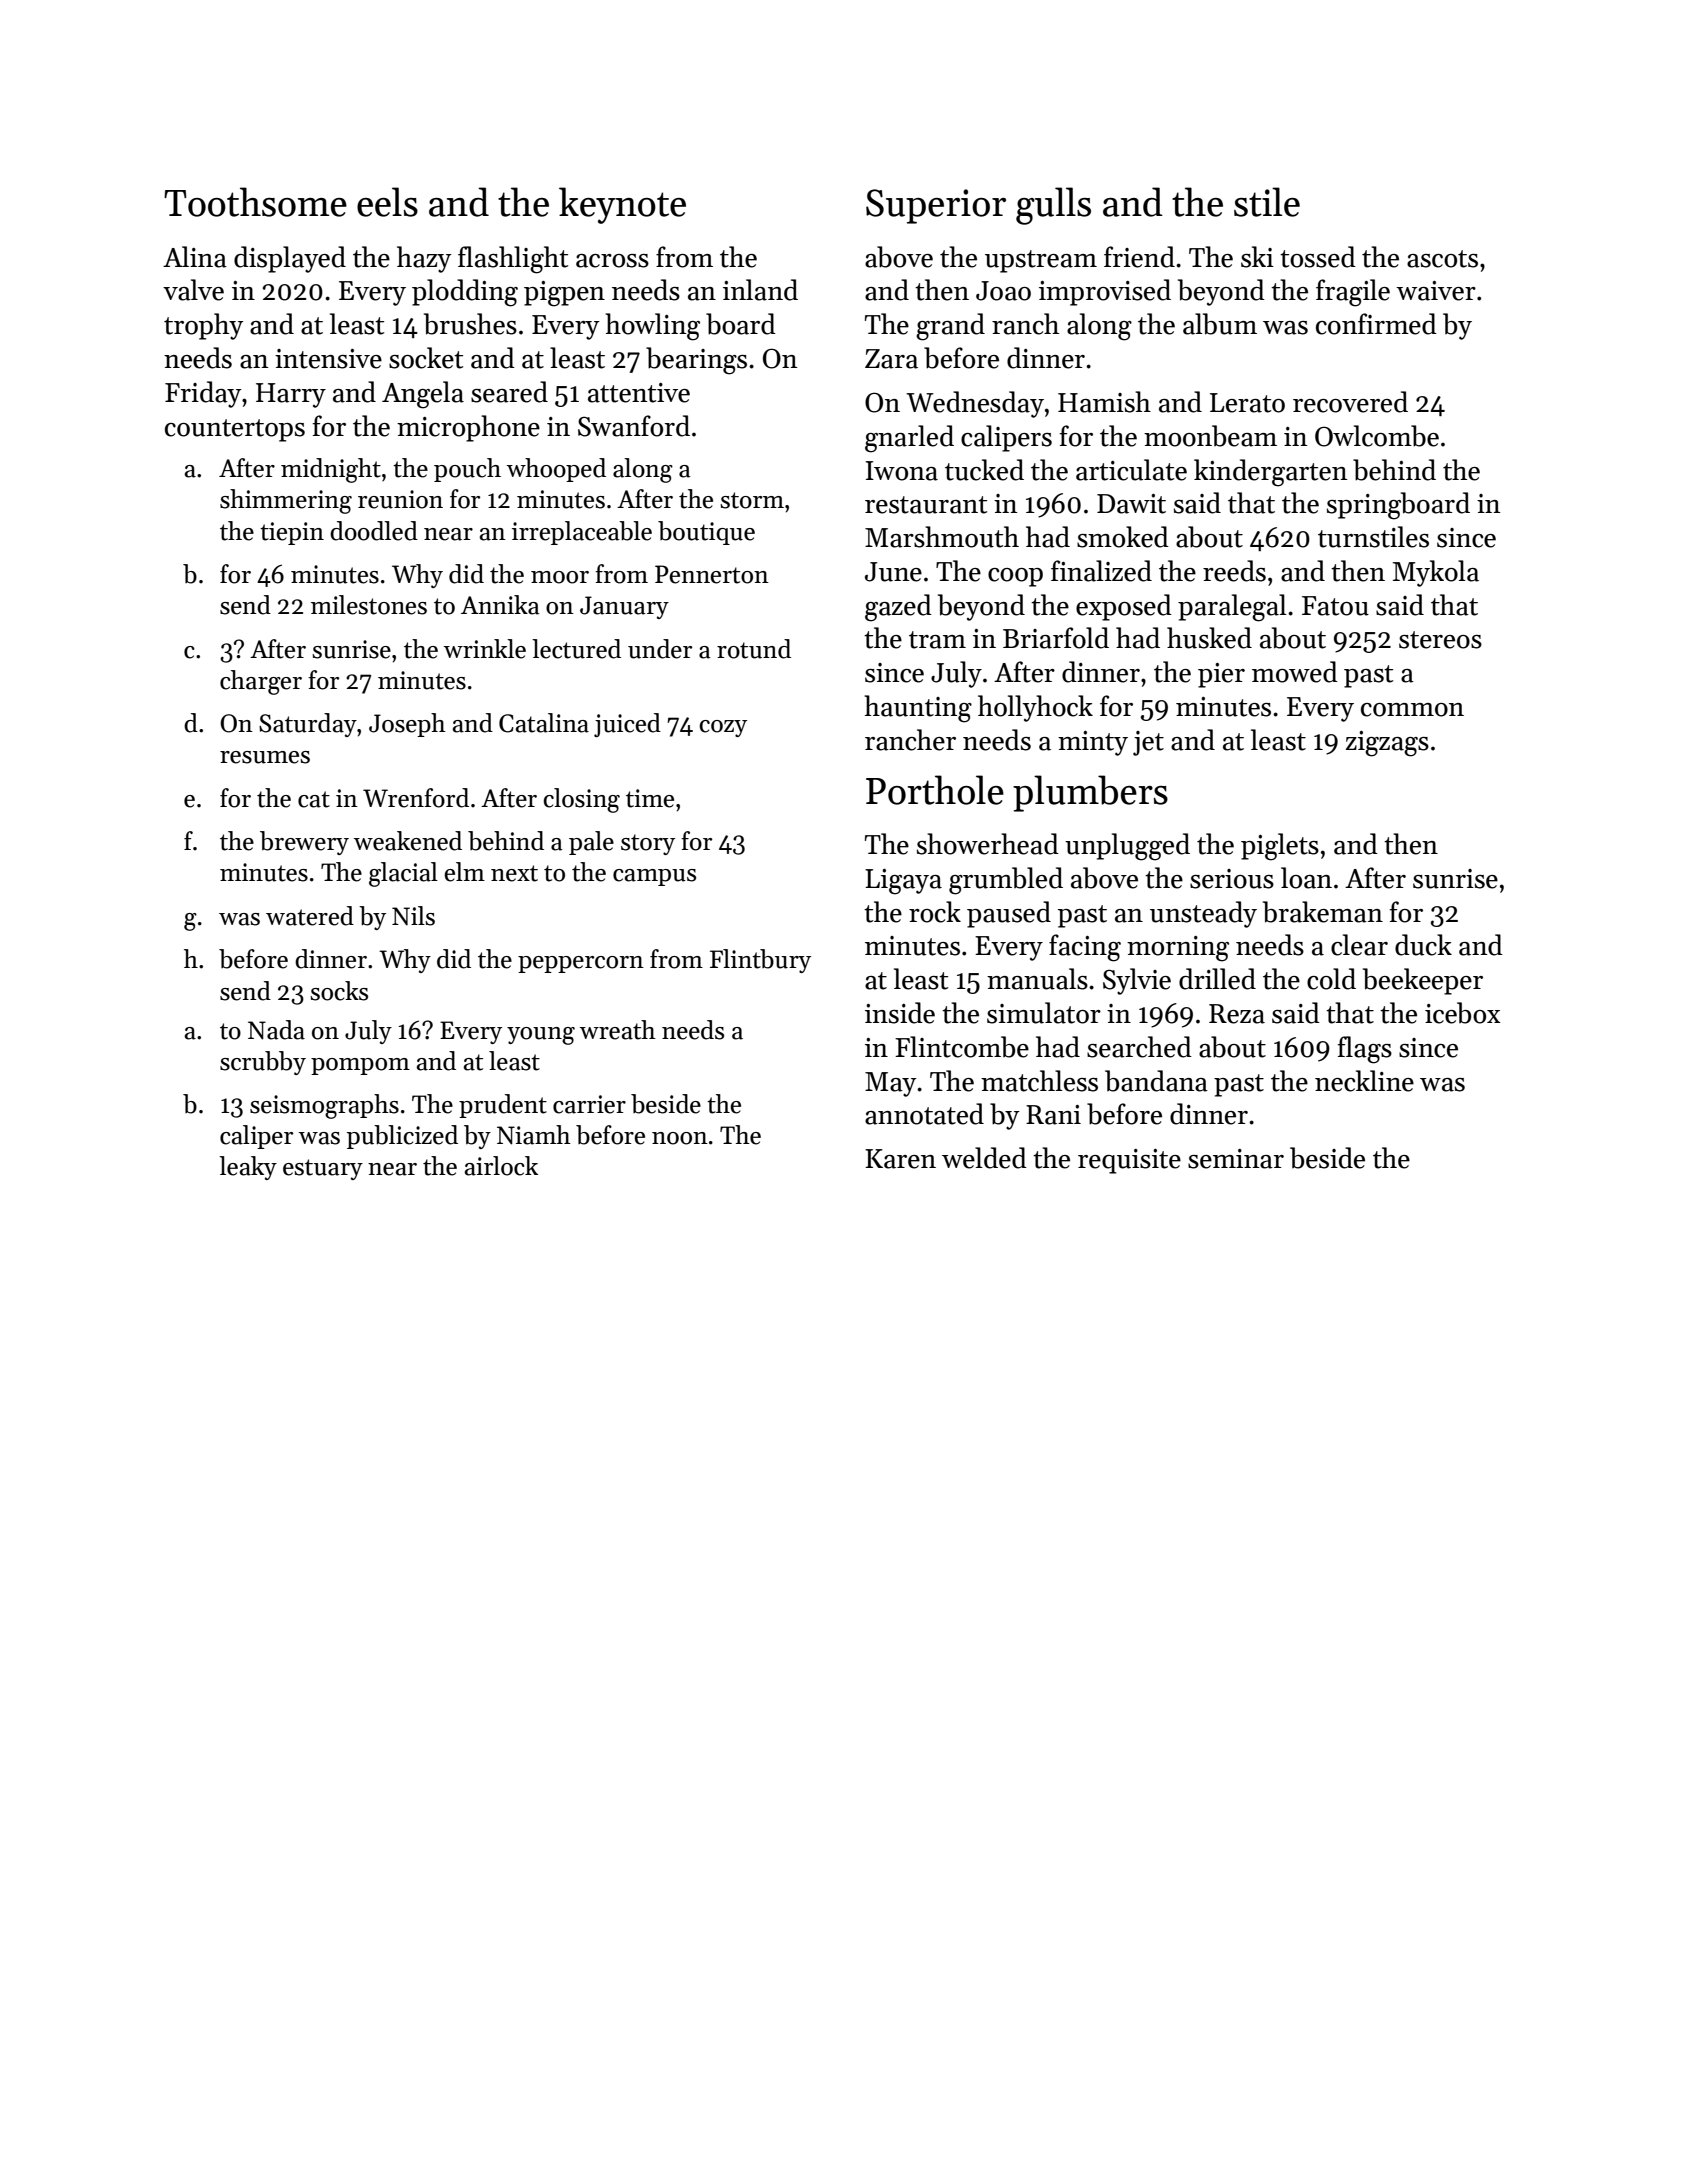 The image size is (1683, 2178). I want to click on Fatou, so click(1335, 606).
